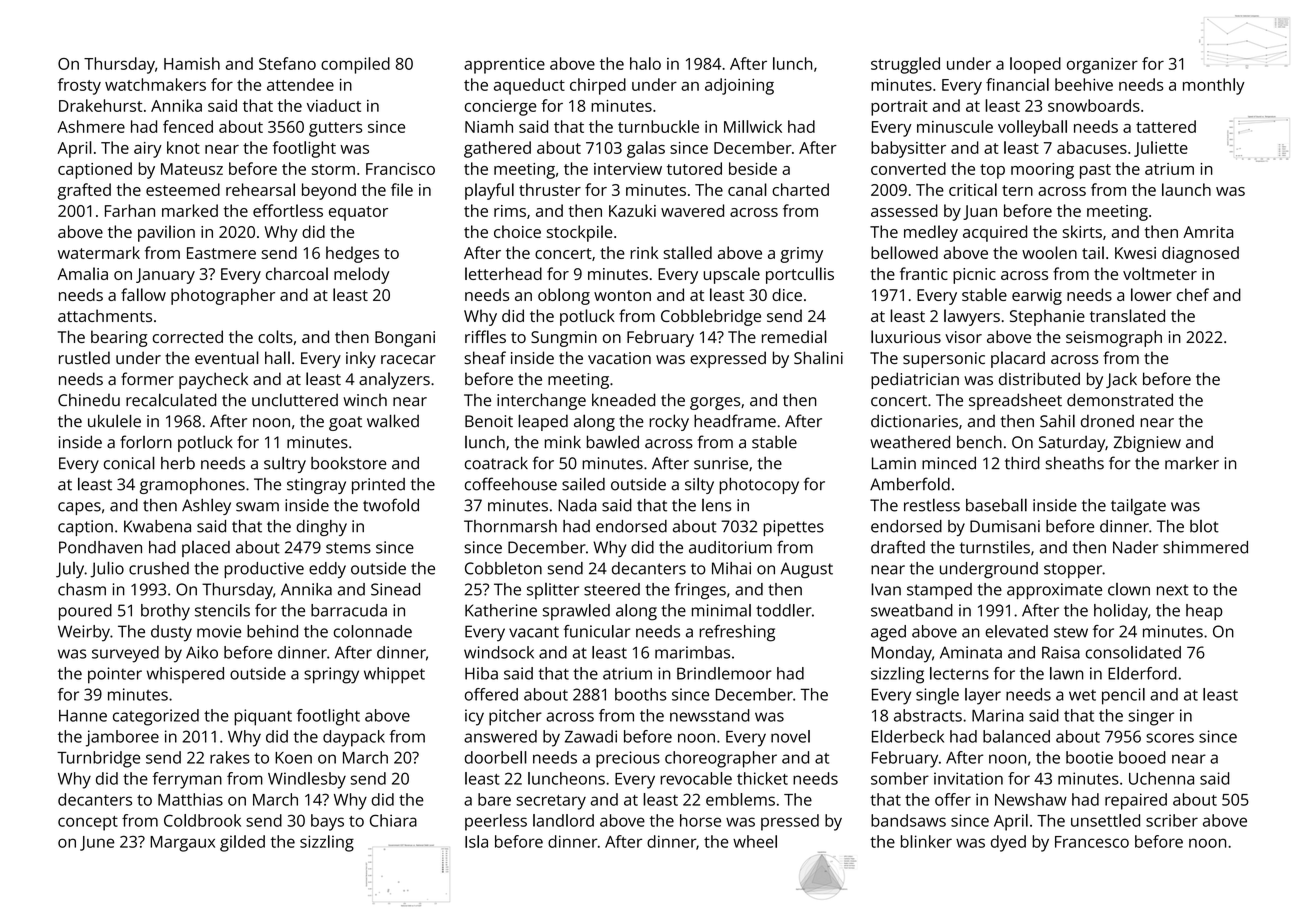  What do you see at coordinates (699, 485) in the image?
I see `silty` at bounding box center [699, 485].
